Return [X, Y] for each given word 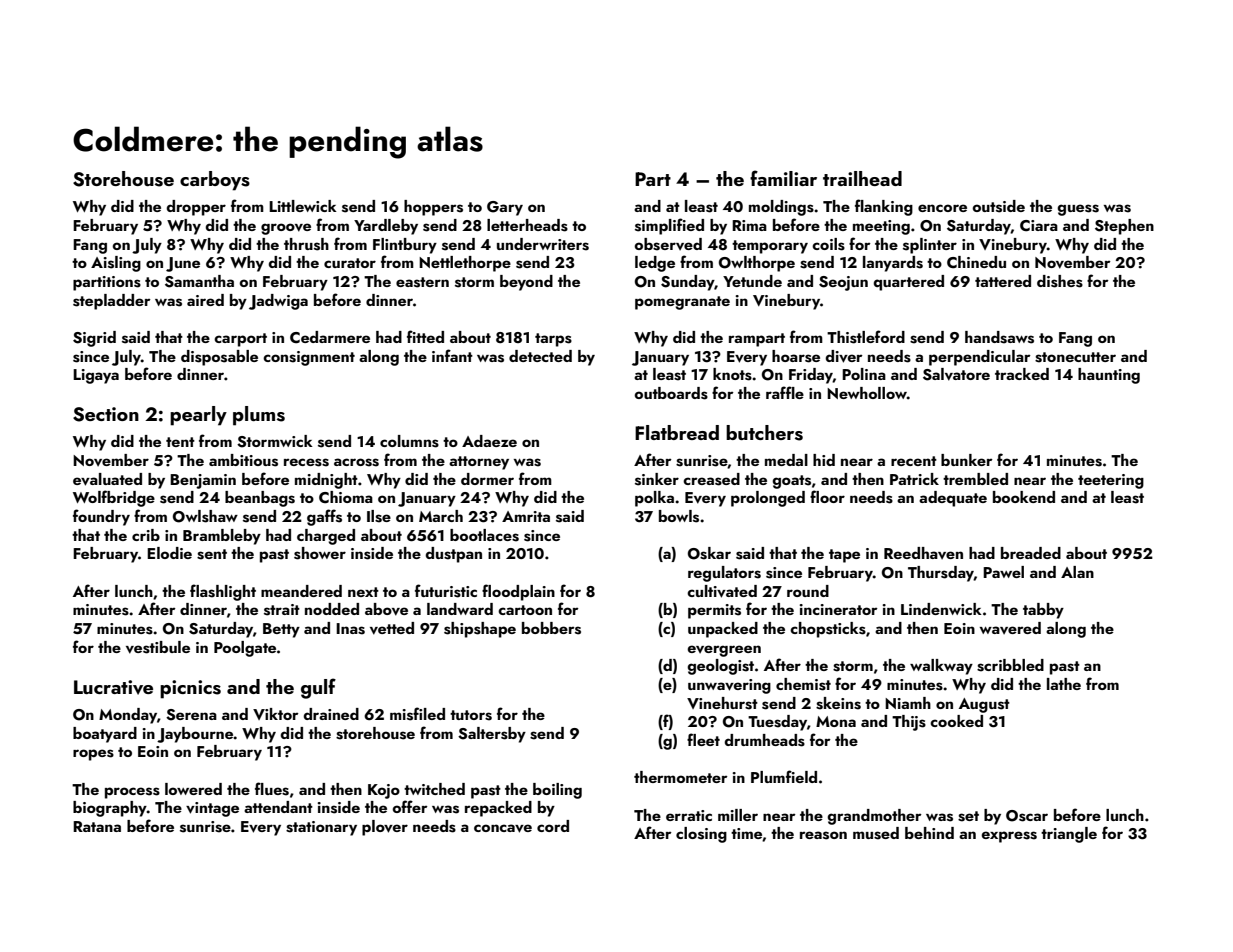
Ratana [97, 826]
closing [701, 835]
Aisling [116, 264]
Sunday [687, 283]
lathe [1064, 684]
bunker [967, 460]
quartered [908, 283]
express [1009, 837]
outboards [671, 393]
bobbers [551, 628]
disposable [219, 358]
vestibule [158, 647]
